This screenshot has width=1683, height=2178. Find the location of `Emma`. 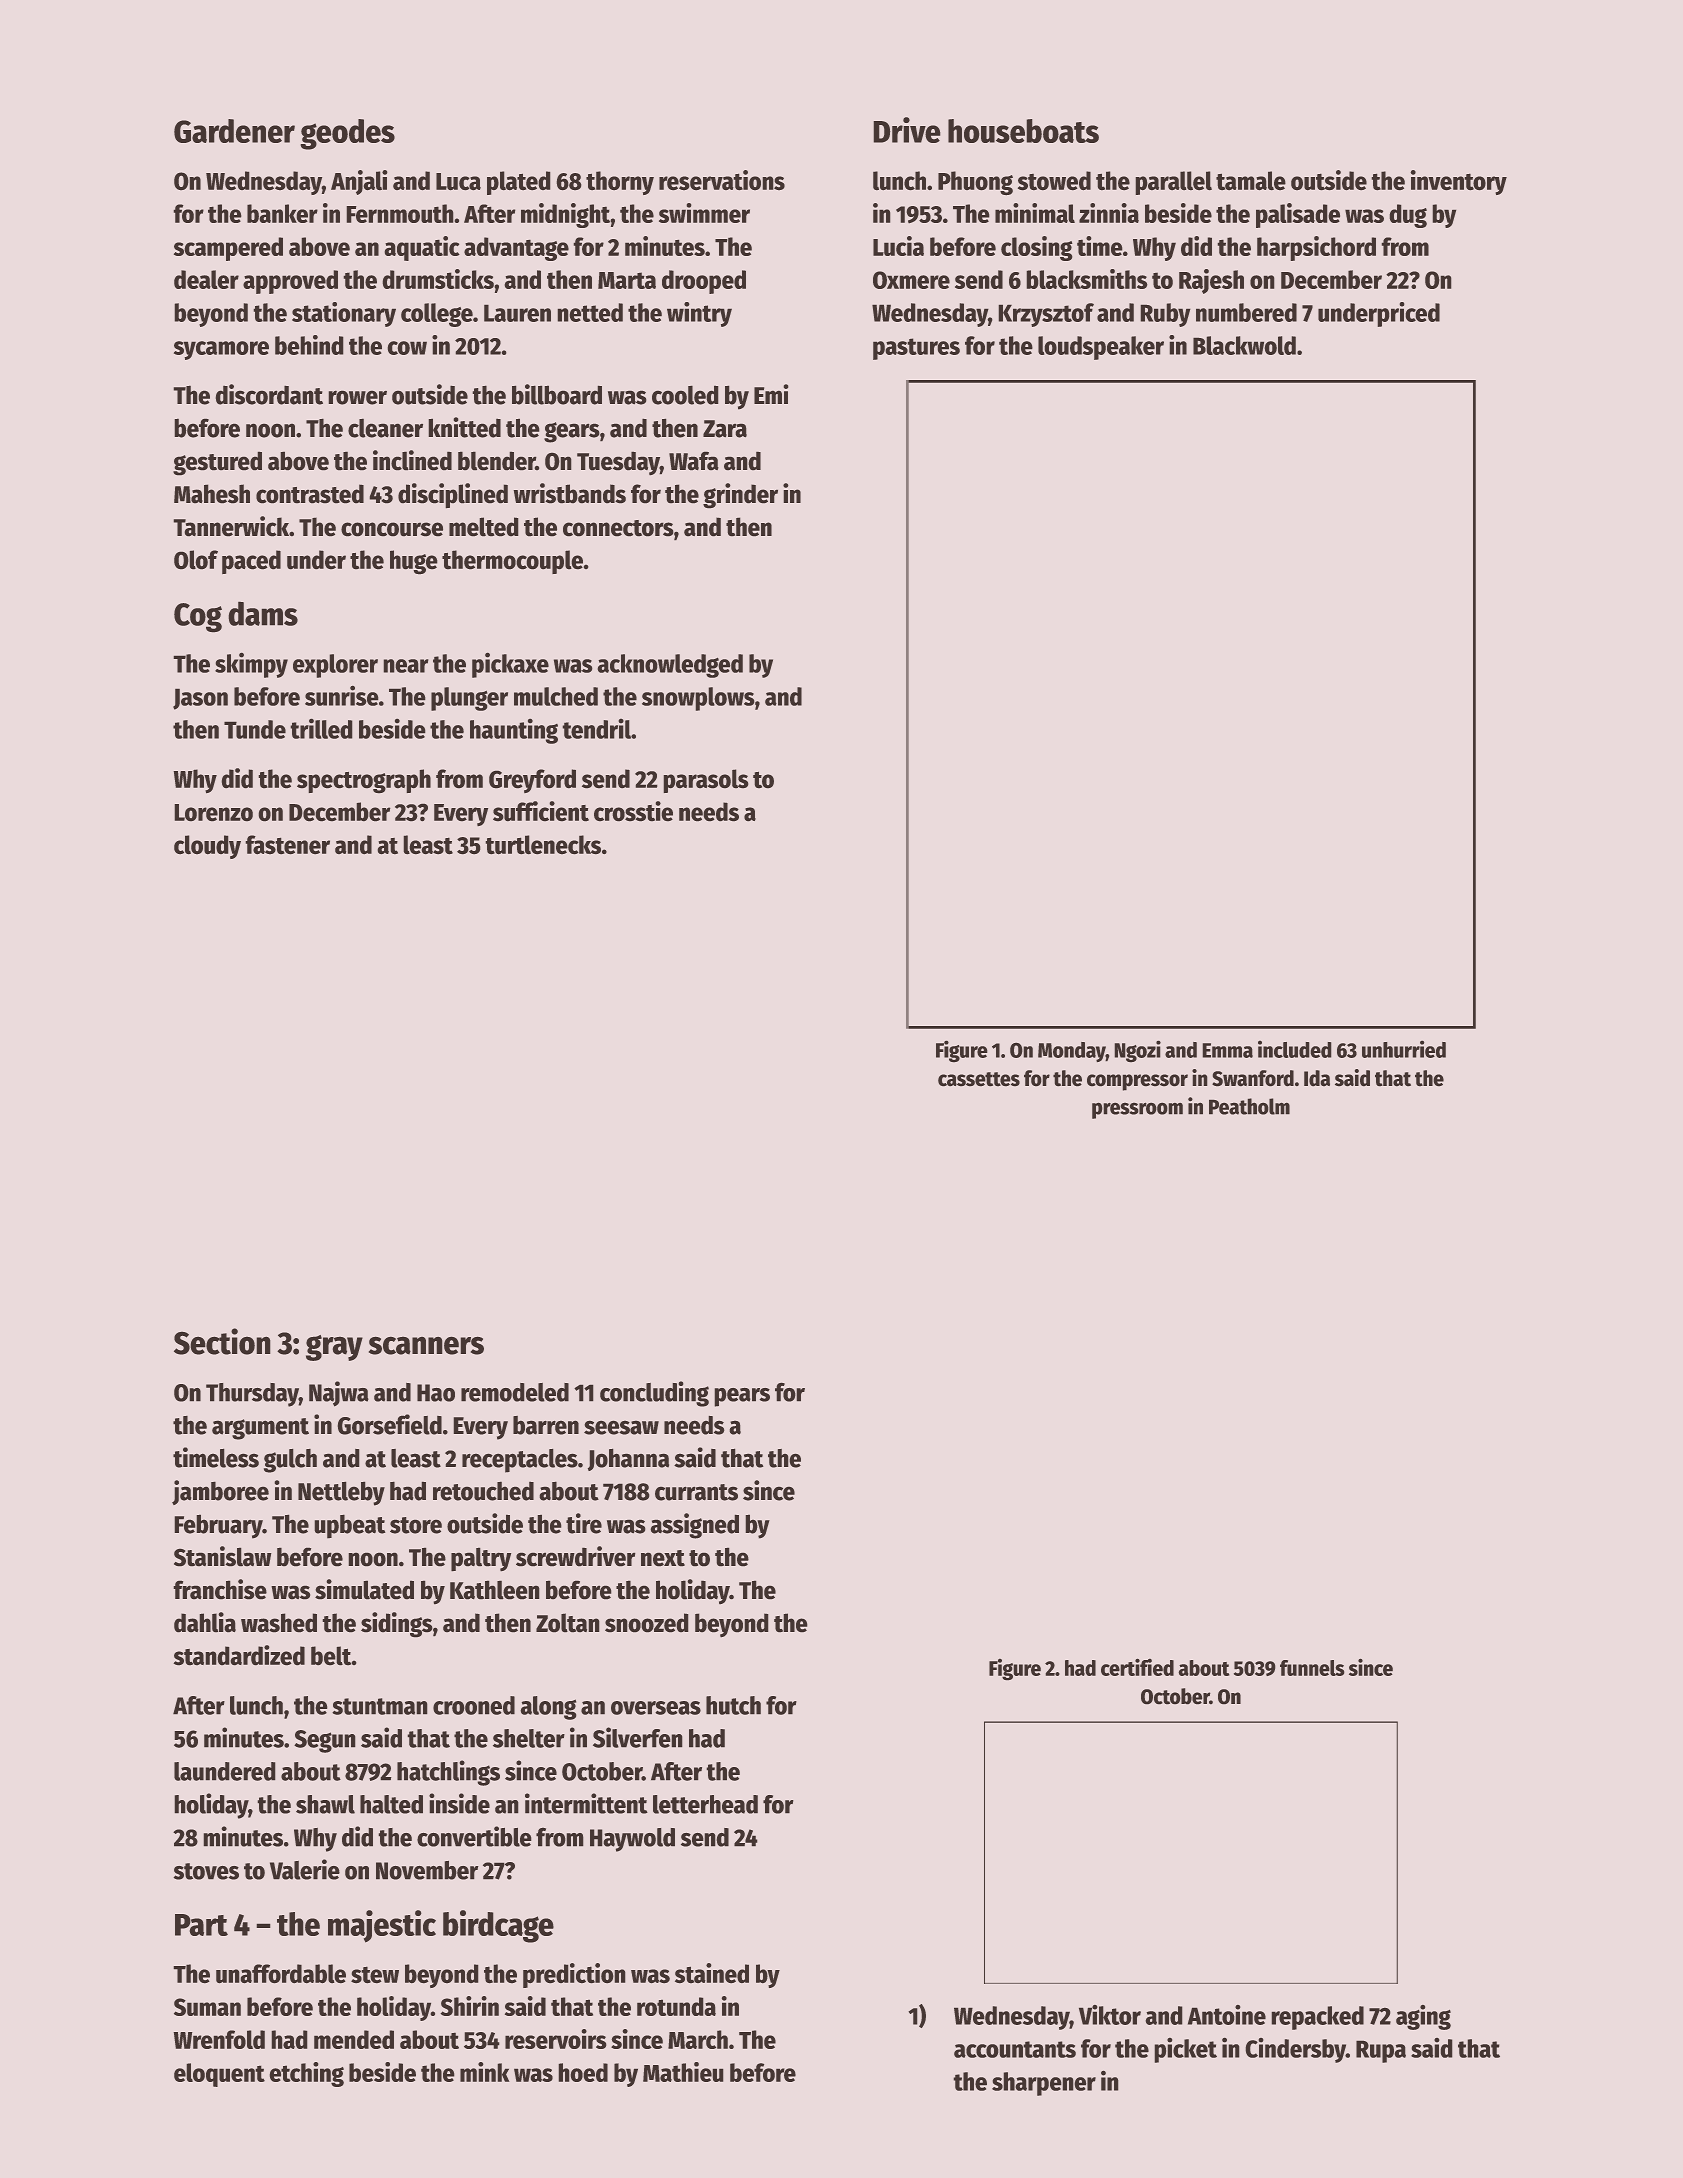

Emma is located at coordinates (1228, 1050).
